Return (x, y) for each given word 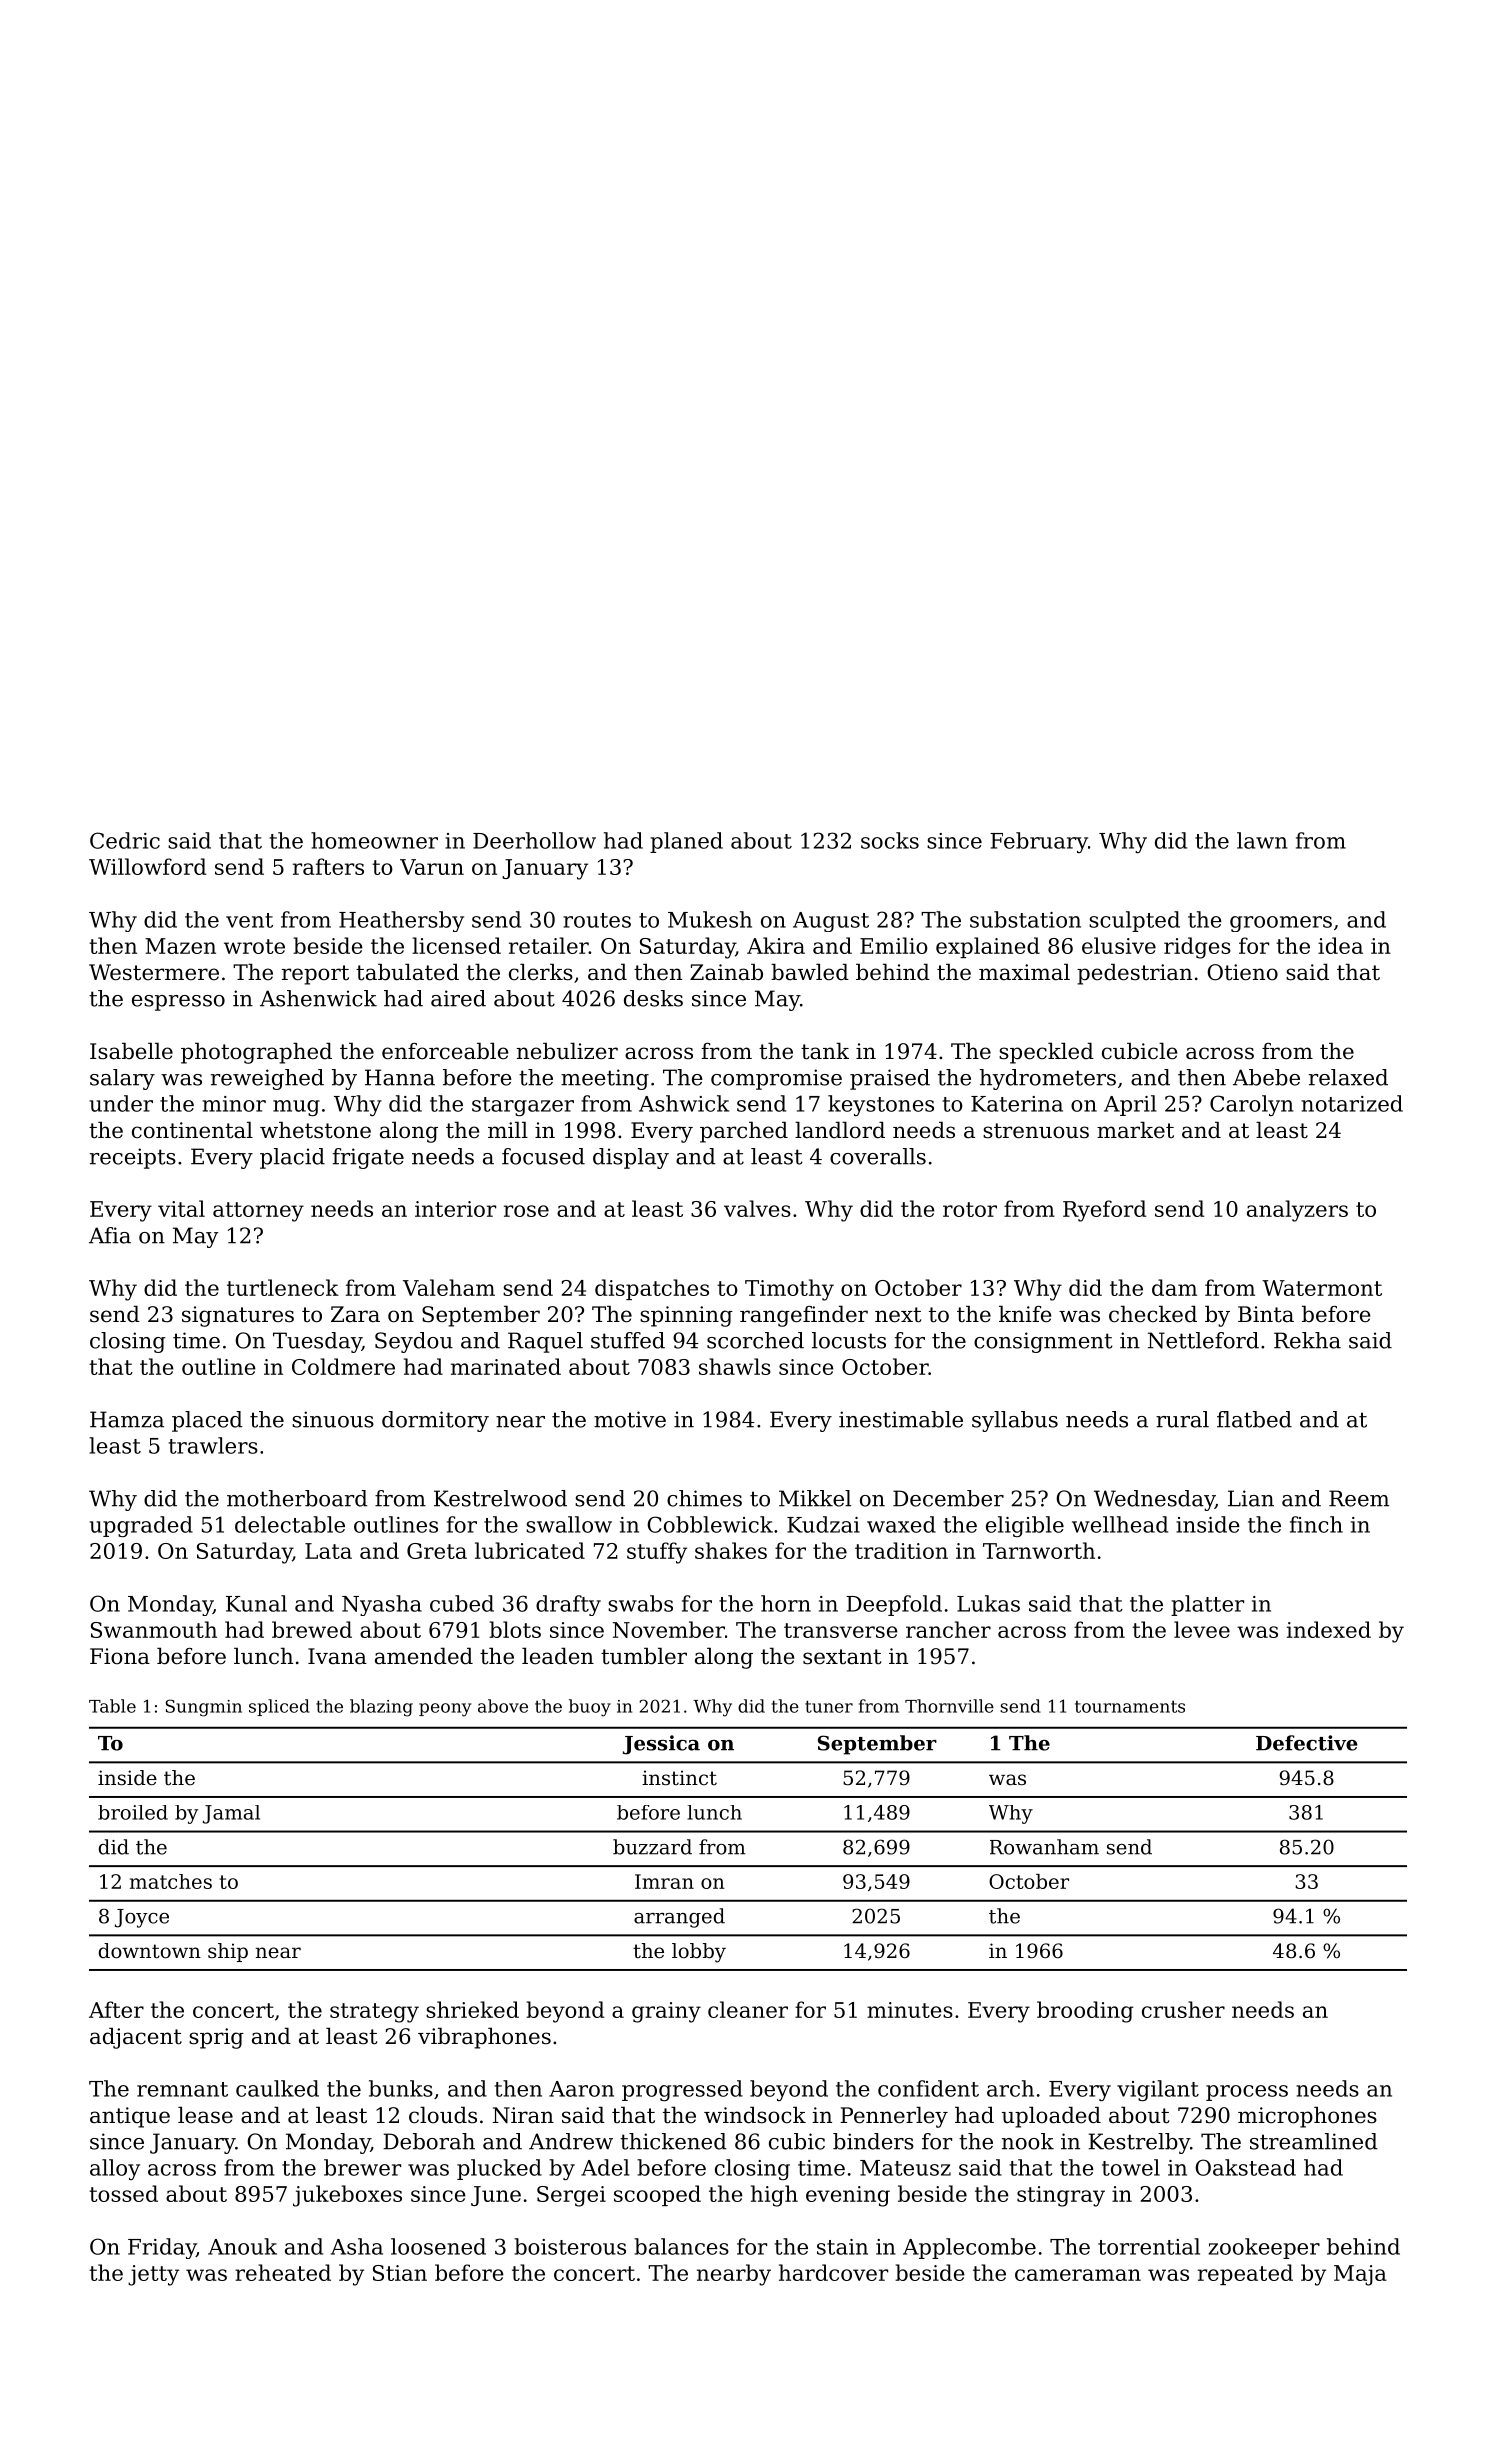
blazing (381, 1708)
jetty (153, 2275)
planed (686, 842)
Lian (1251, 1498)
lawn (1262, 840)
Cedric (125, 840)
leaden (558, 1656)
